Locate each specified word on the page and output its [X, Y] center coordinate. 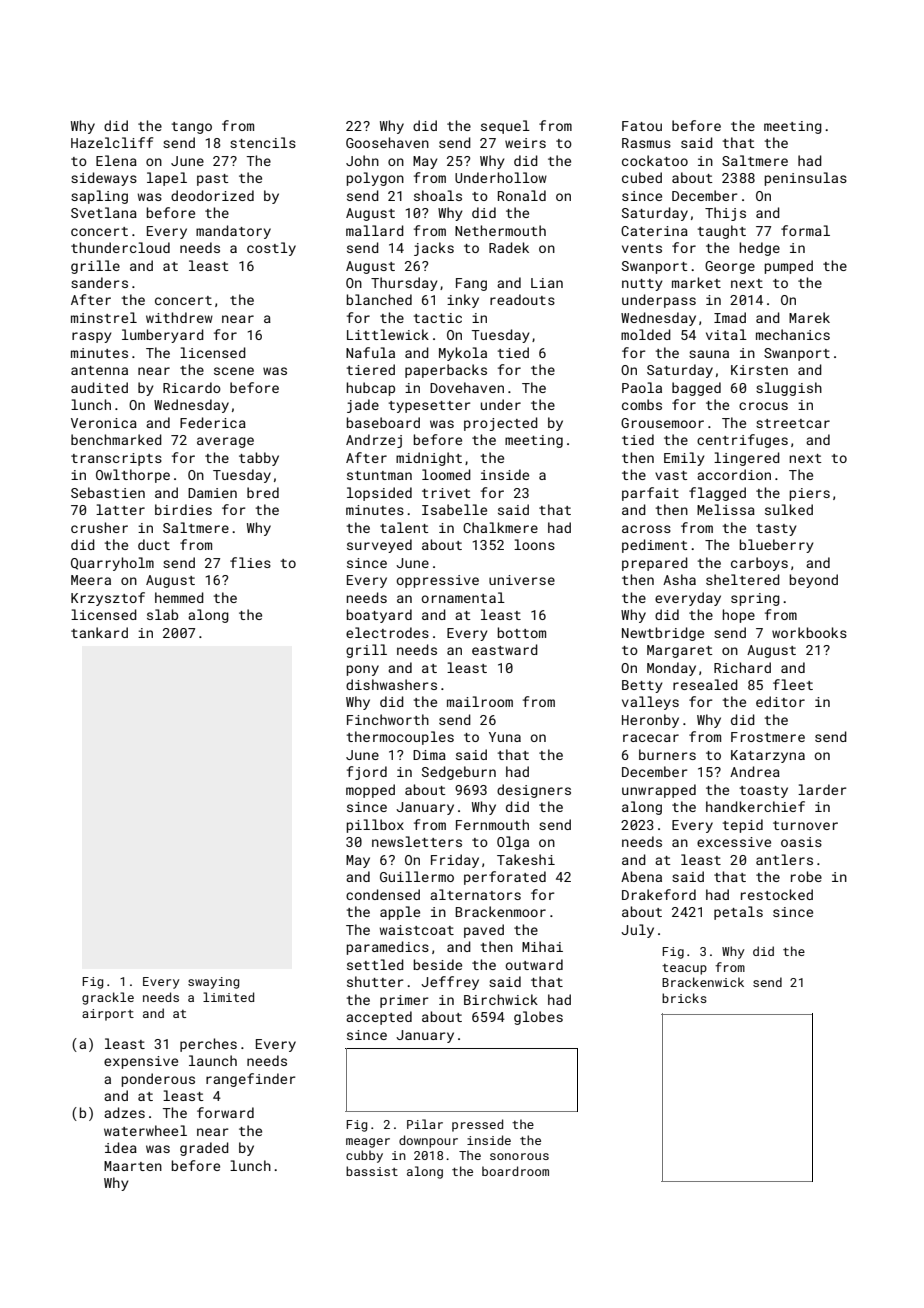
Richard [742, 667]
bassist [372, 1171]
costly [271, 249]
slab [162, 614]
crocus [763, 406]
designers [534, 791]
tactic [438, 318]
